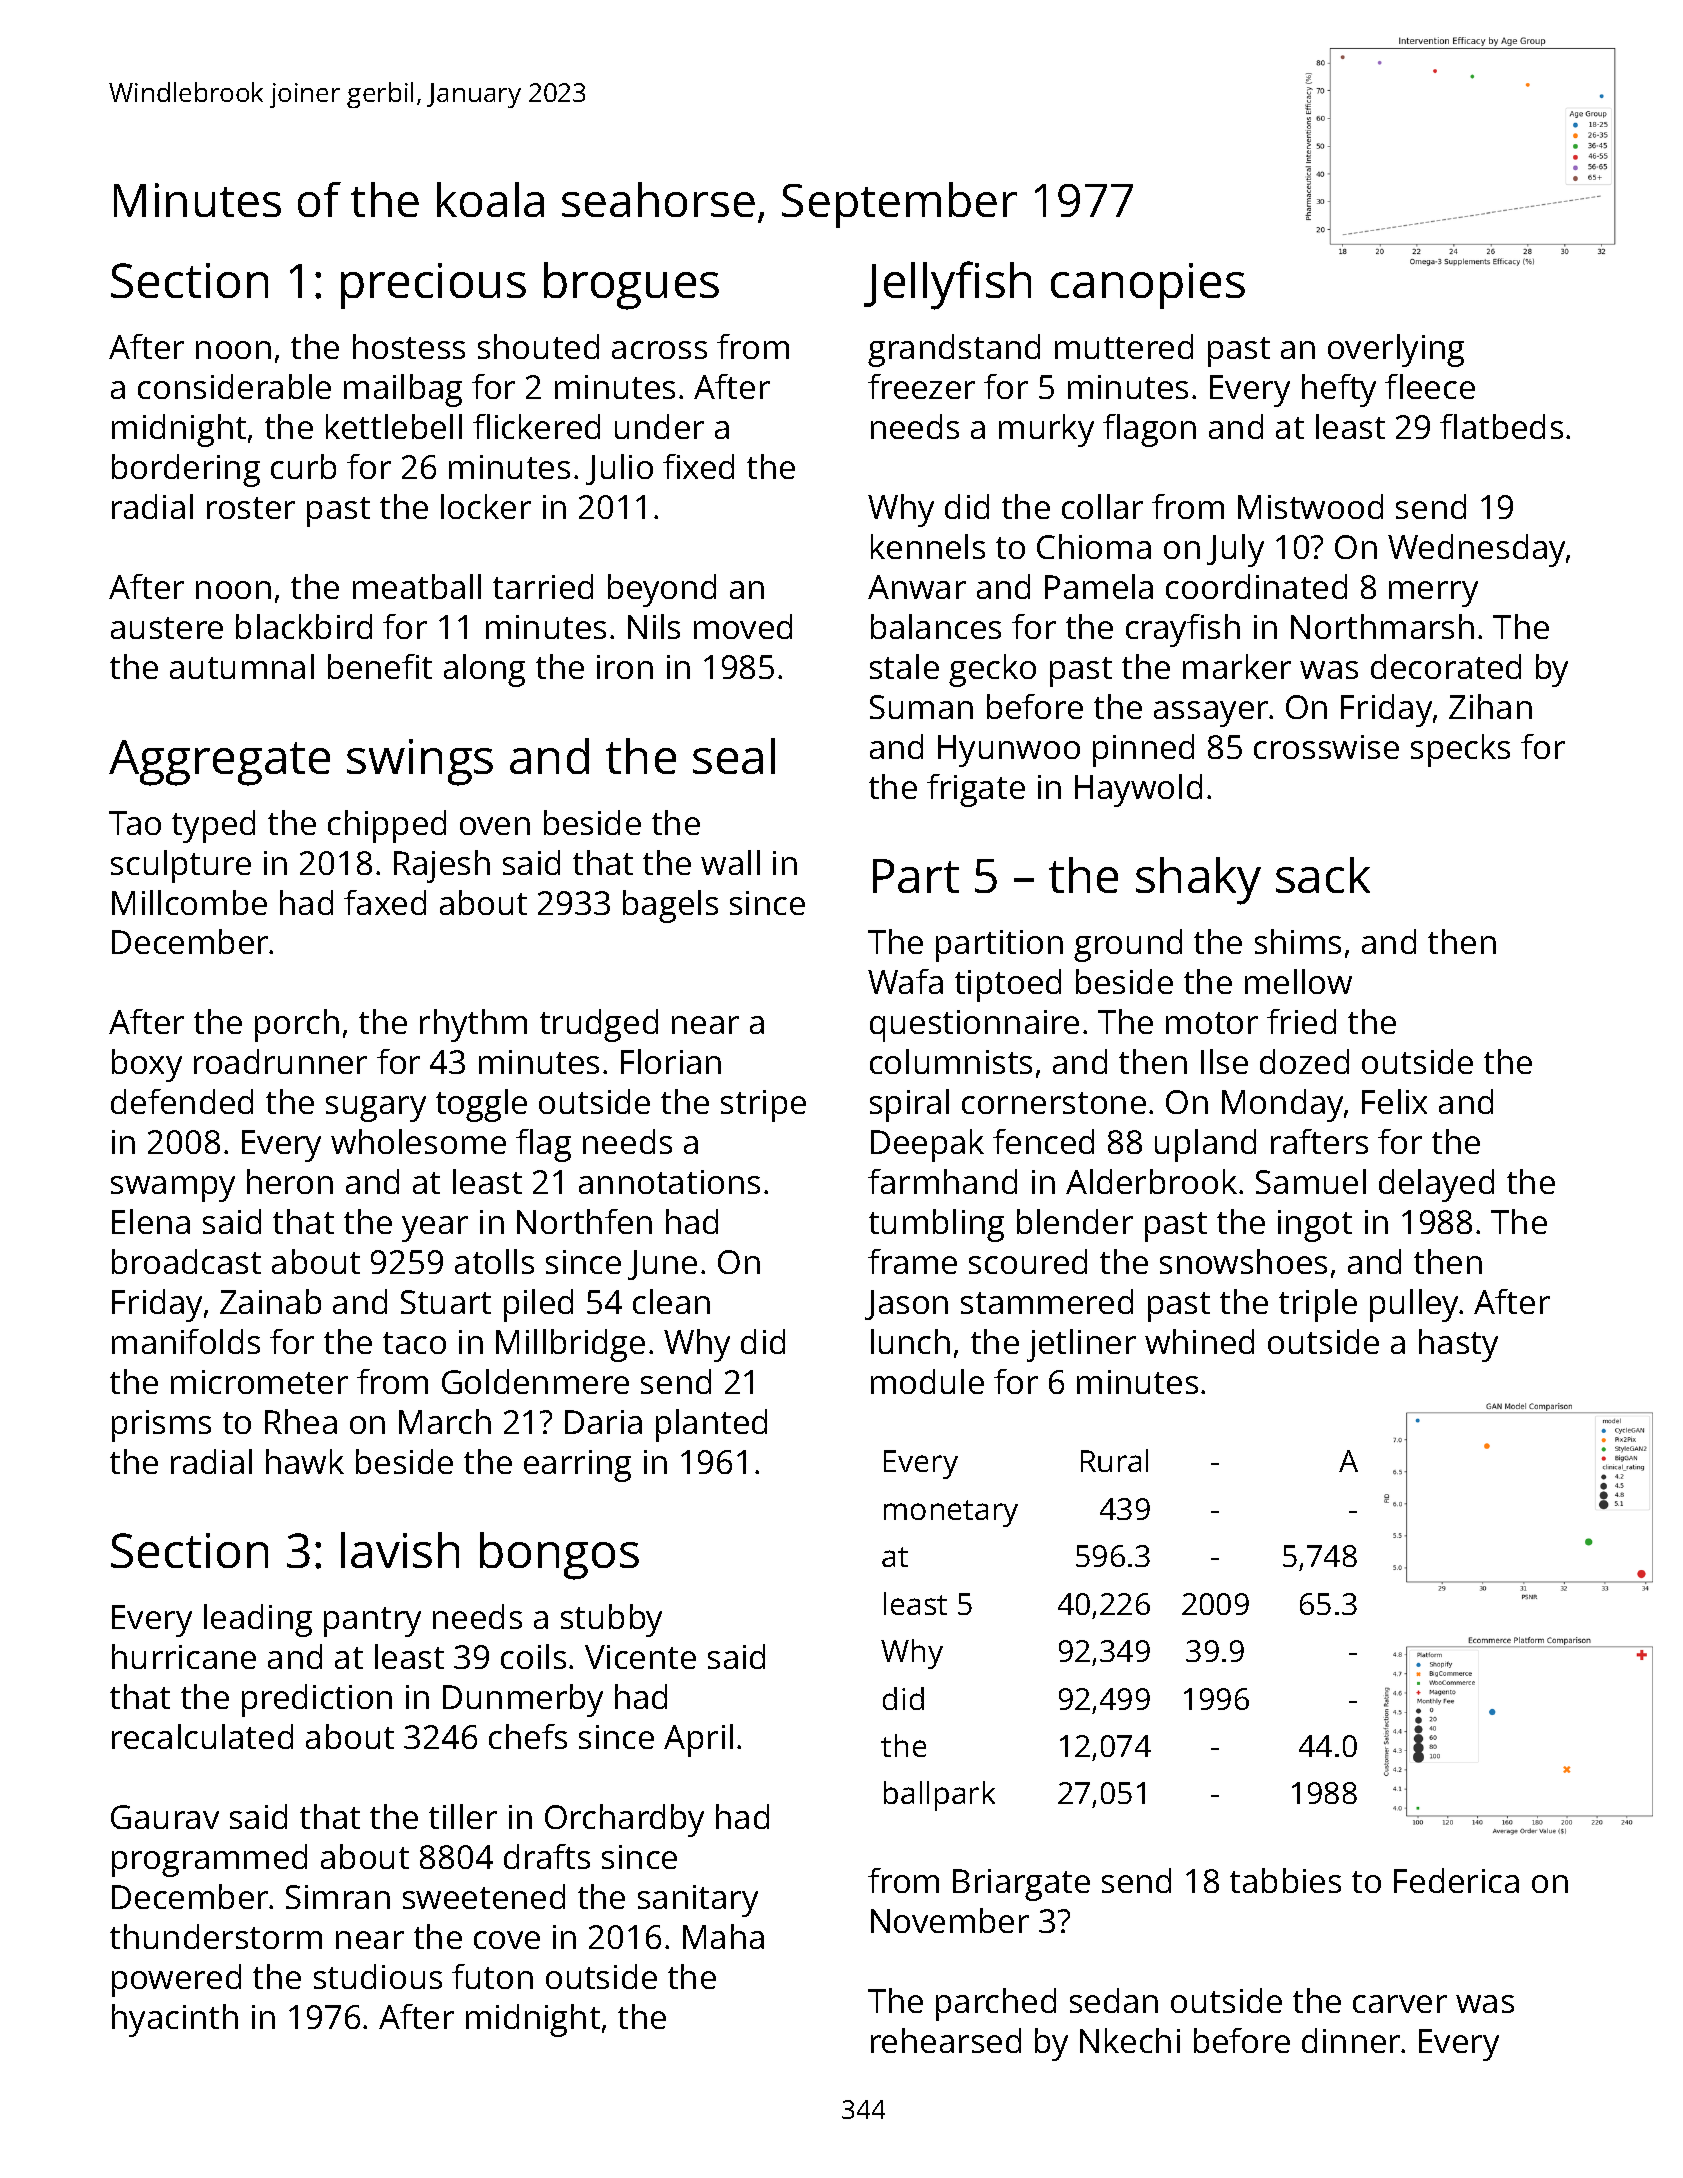  What do you see at coordinates (492, 1976) in the document?
I see `futon` at bounding box center [492, 1976].
